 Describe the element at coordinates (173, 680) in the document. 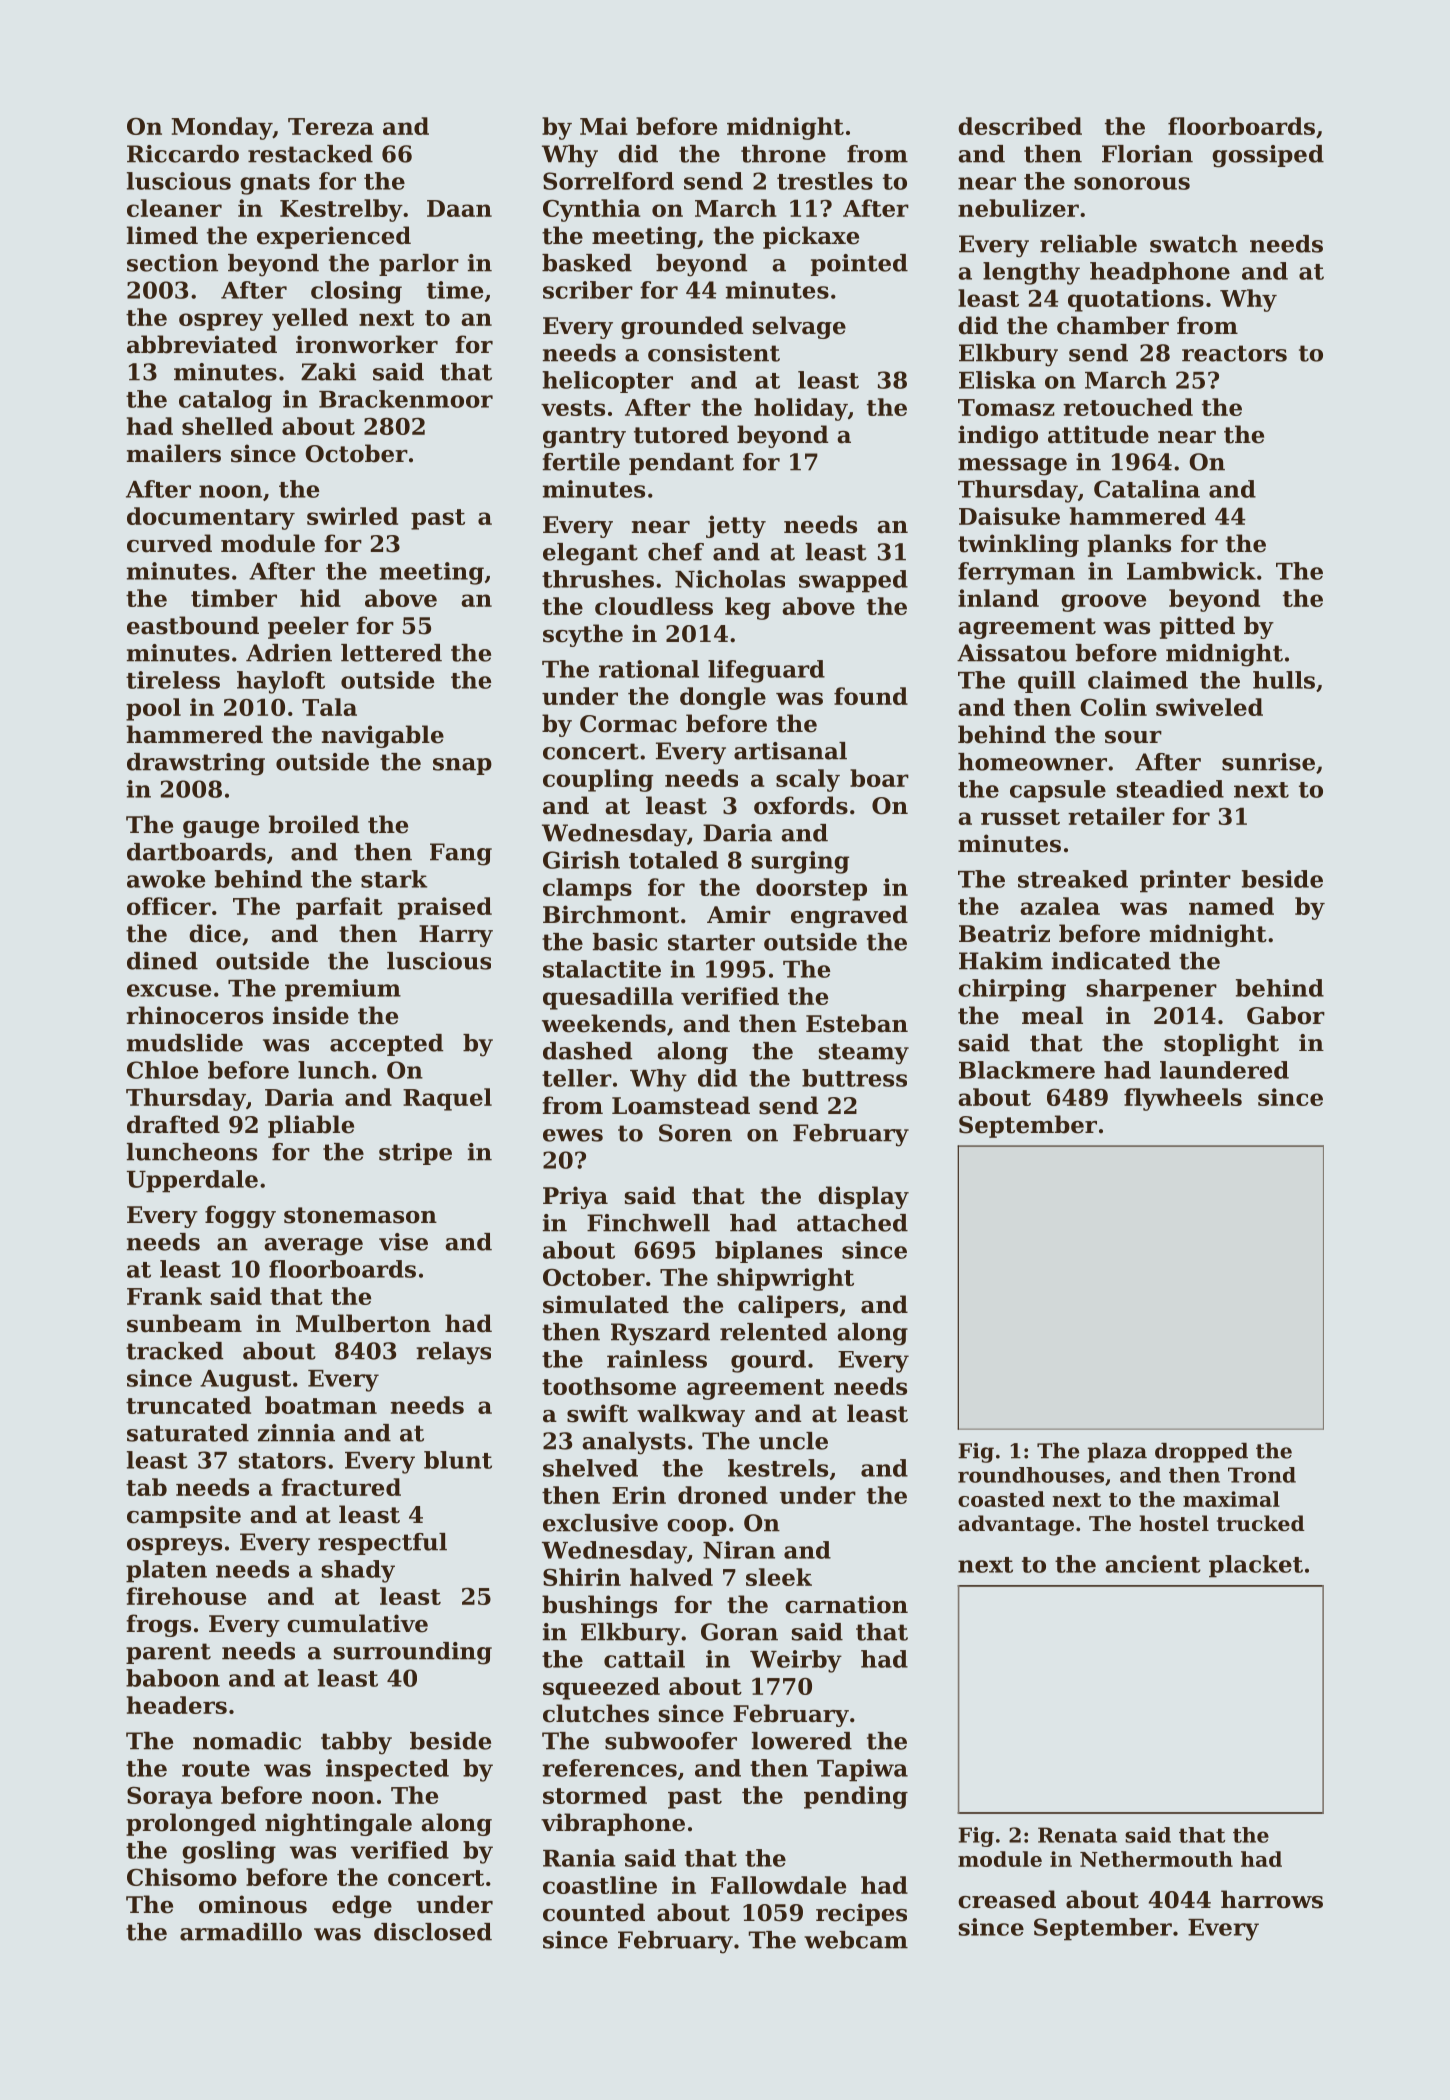

I see `tireless` at that location.
